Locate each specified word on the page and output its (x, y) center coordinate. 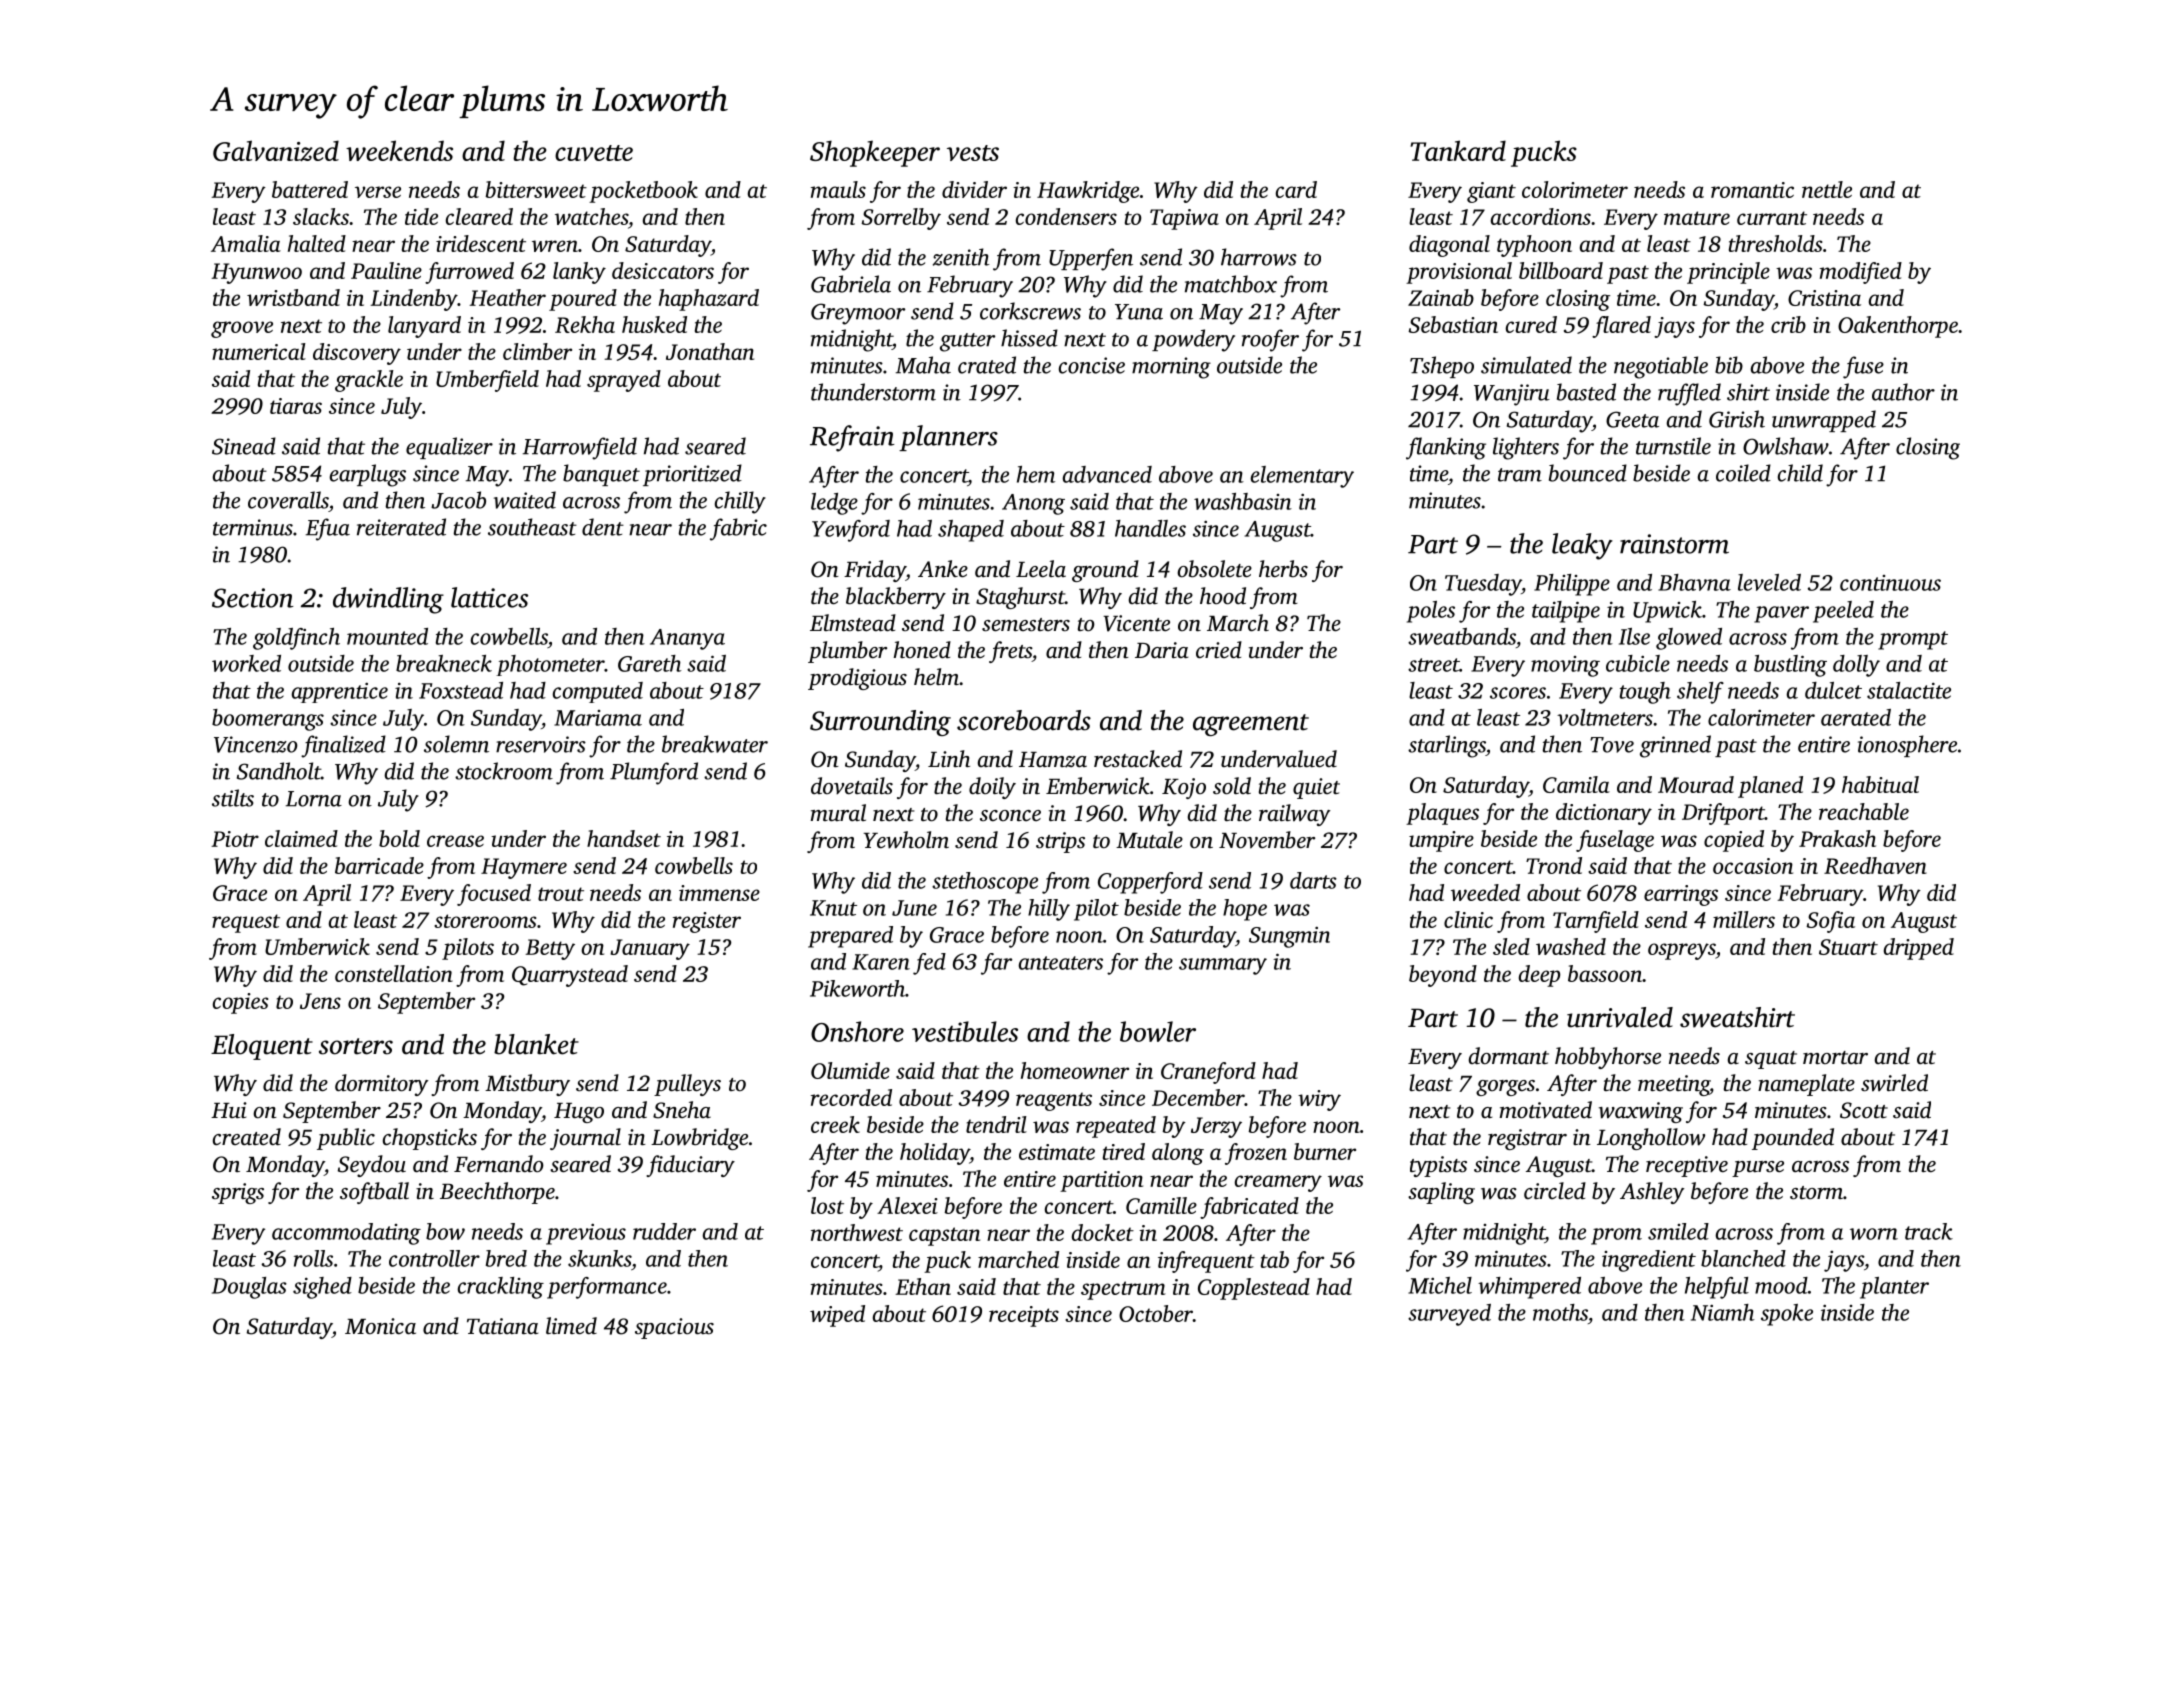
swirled (1894, 1083)
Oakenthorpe (1898, 327)
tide (421, 216)
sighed (322, 1288)
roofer (1270, 340)
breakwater (715, 744)
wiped (837, 1316)
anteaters (1061, 963)
